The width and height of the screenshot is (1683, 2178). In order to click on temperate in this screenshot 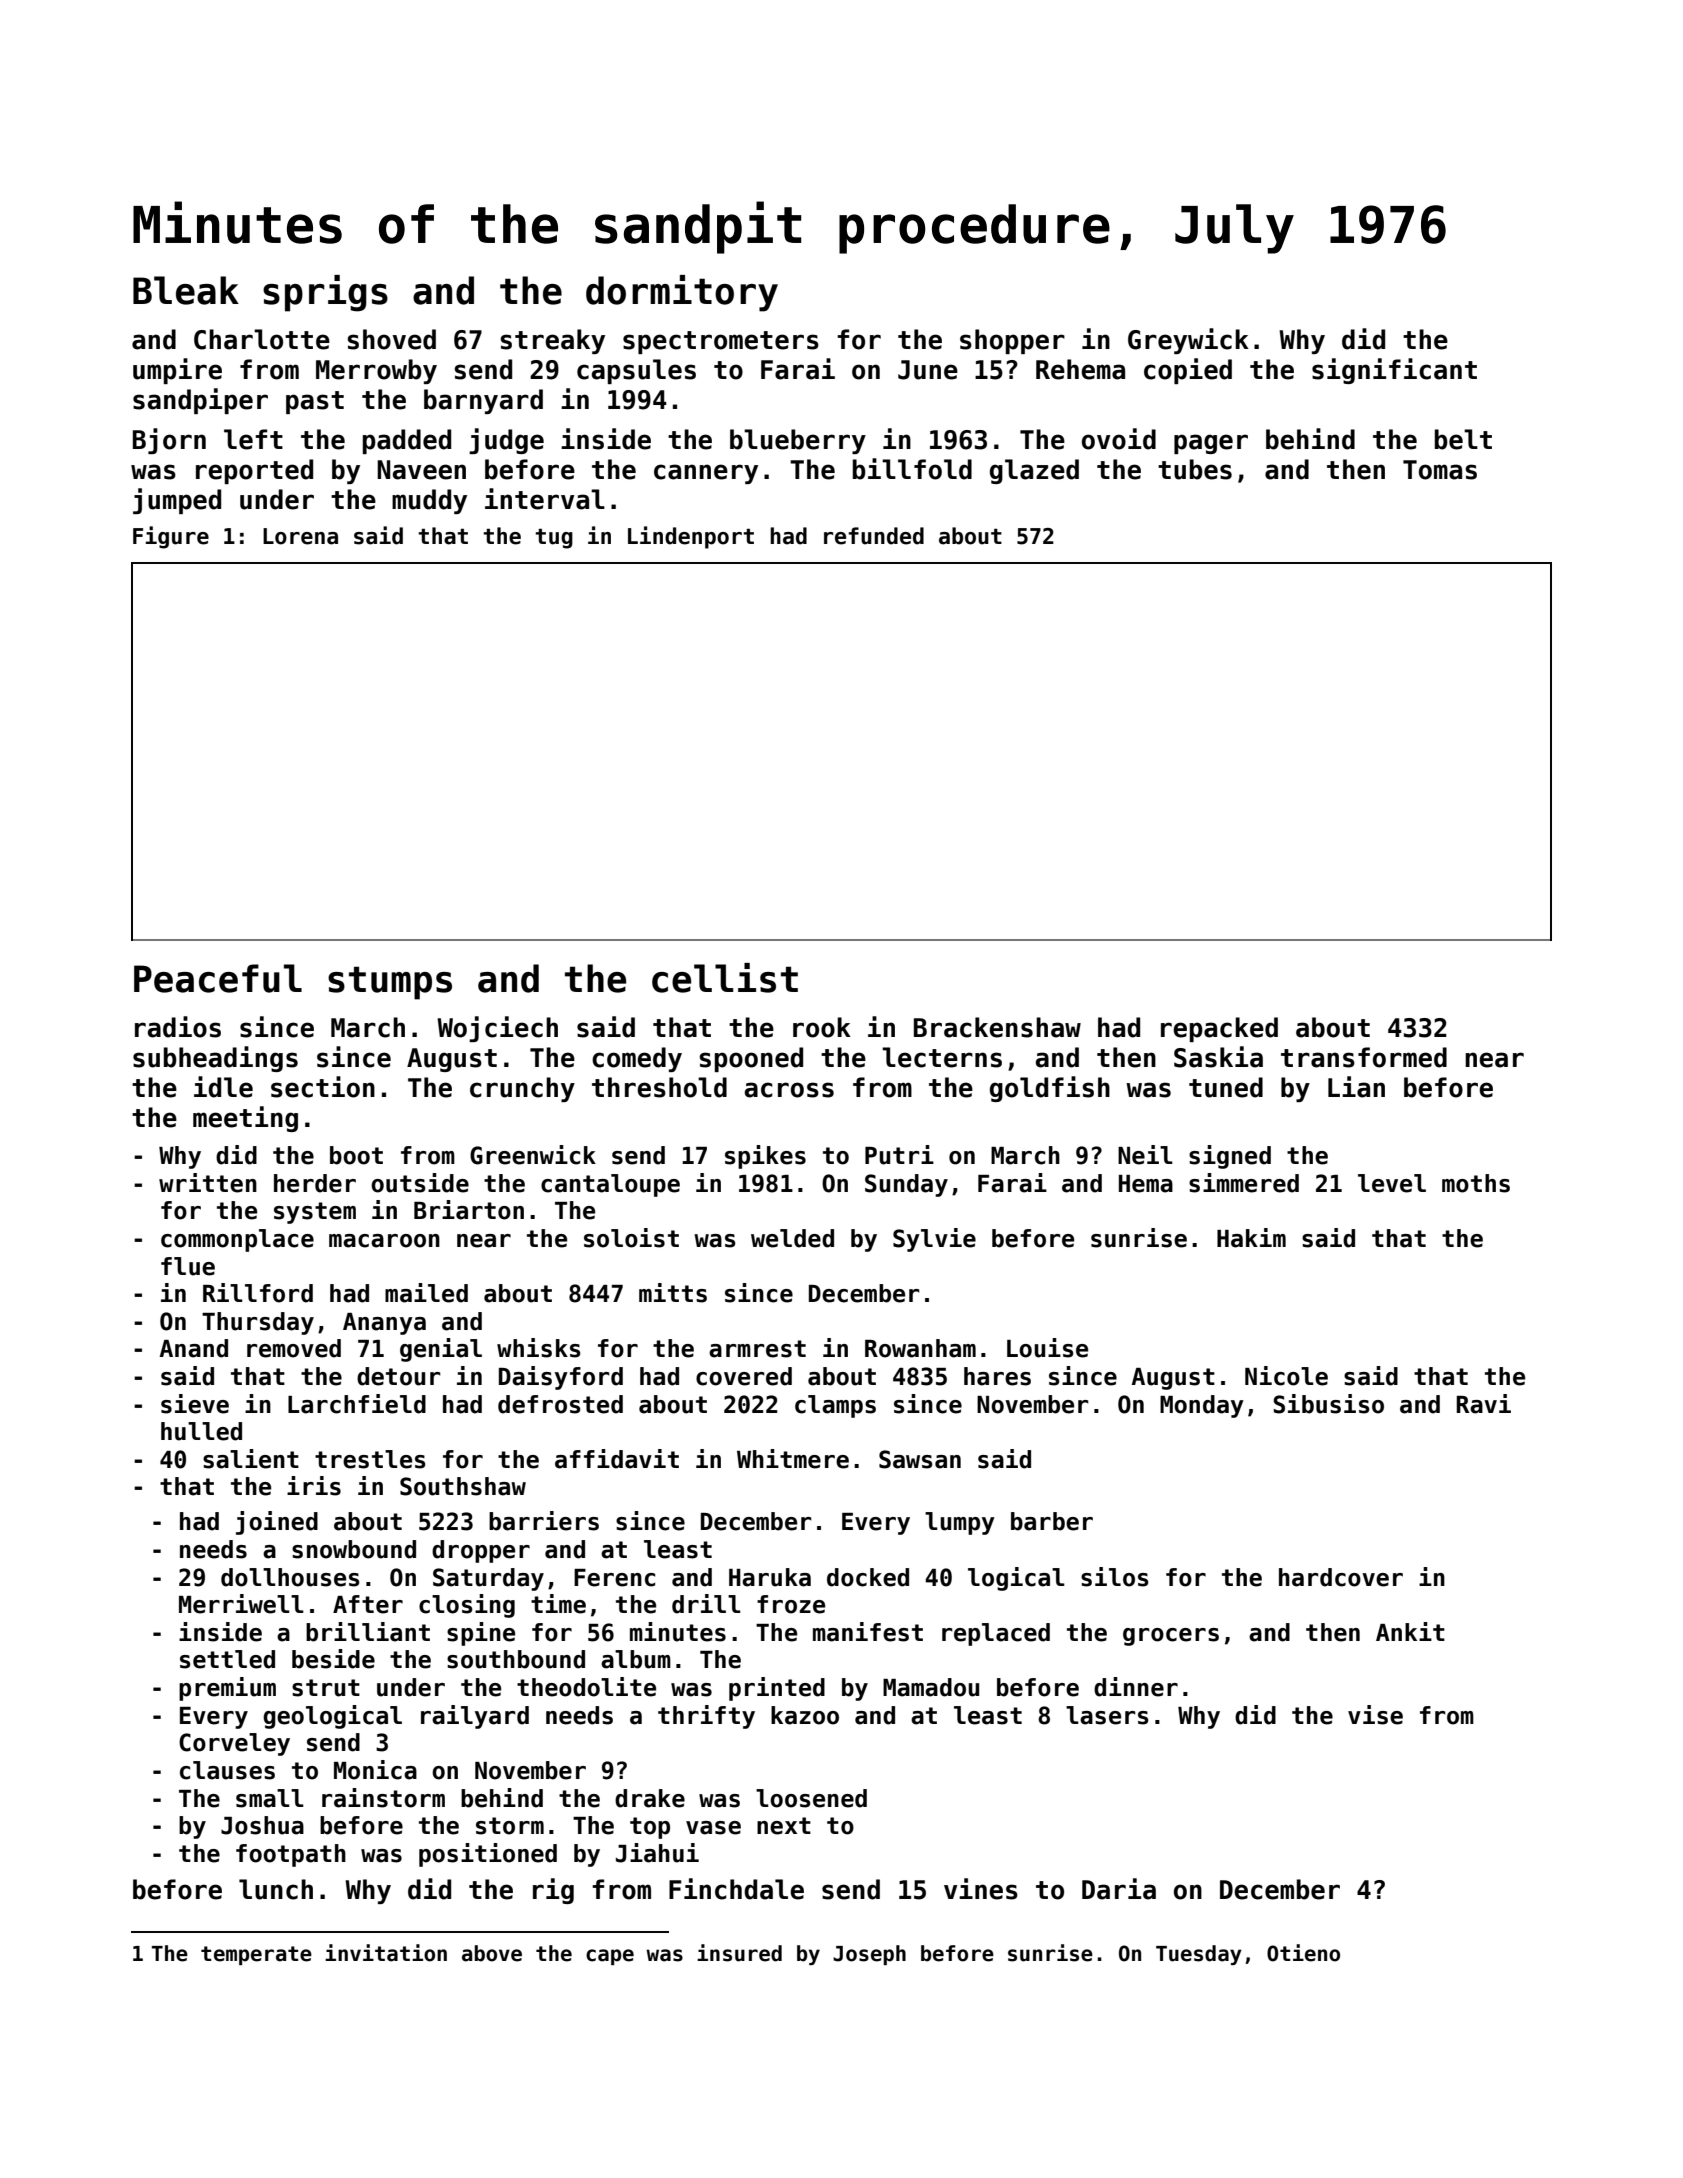, I will do `click(256, 1955)`.
